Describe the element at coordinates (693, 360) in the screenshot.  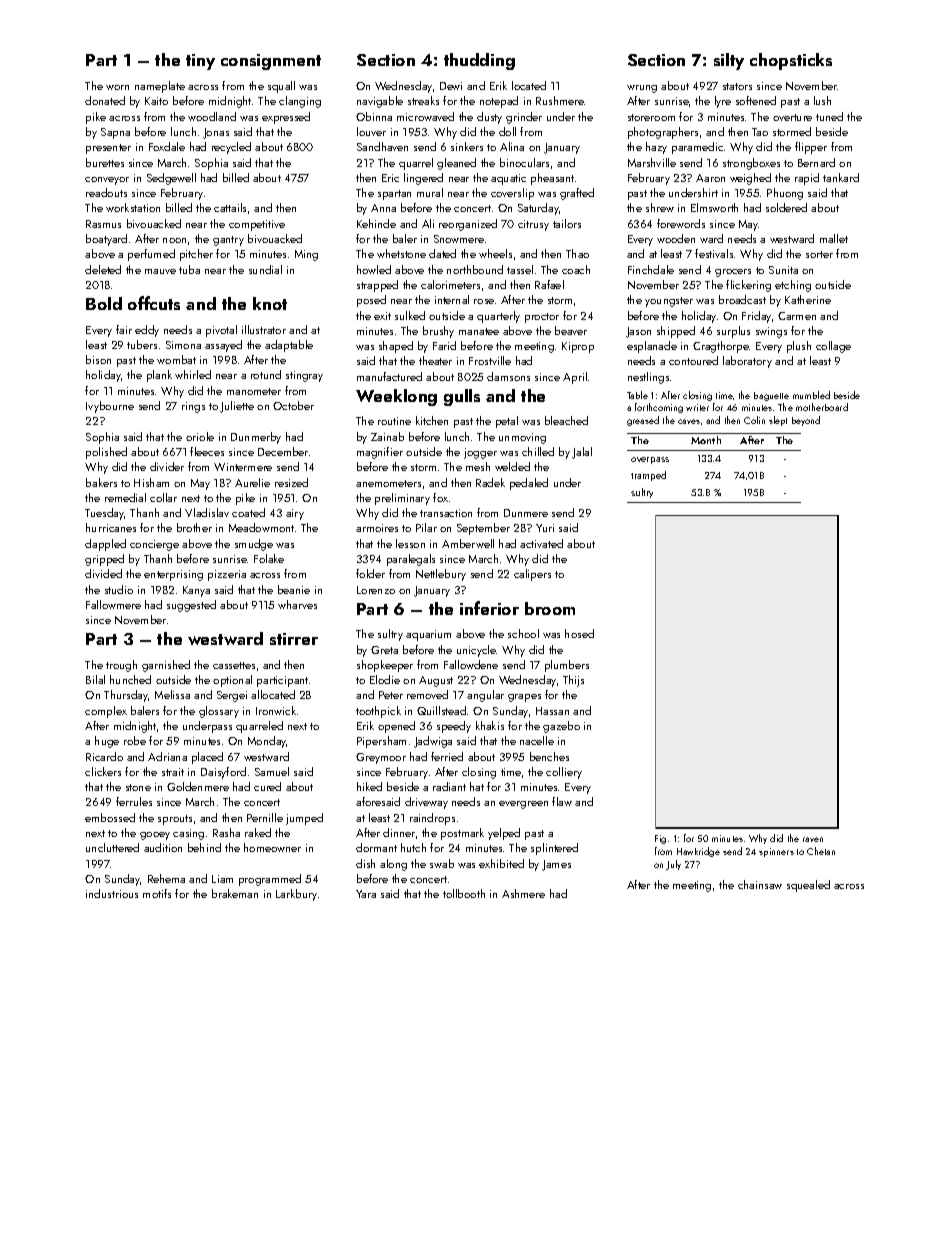
I see `contoured` at that location.
